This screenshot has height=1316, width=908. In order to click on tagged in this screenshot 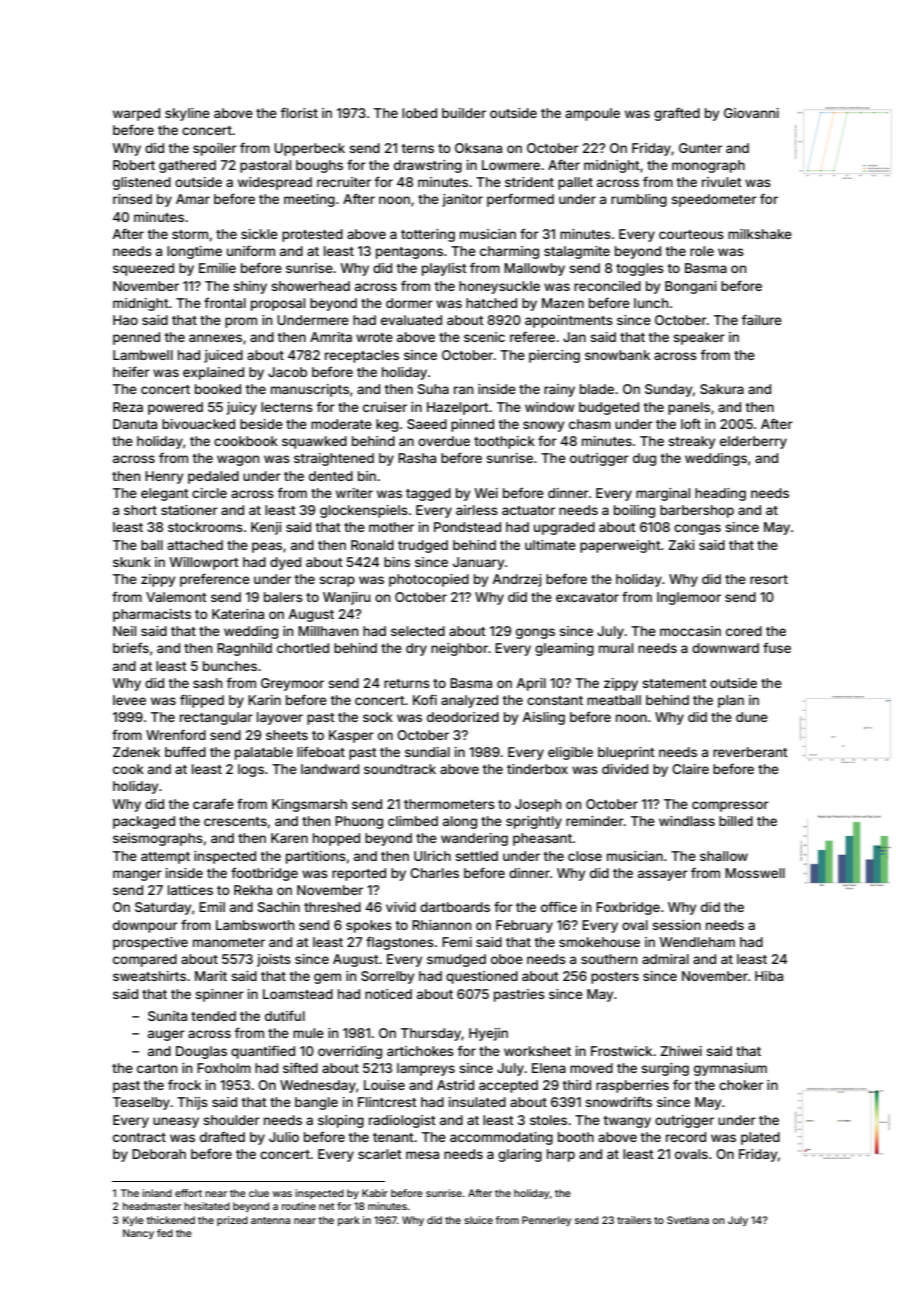, I will do `click(428, 494)`.
